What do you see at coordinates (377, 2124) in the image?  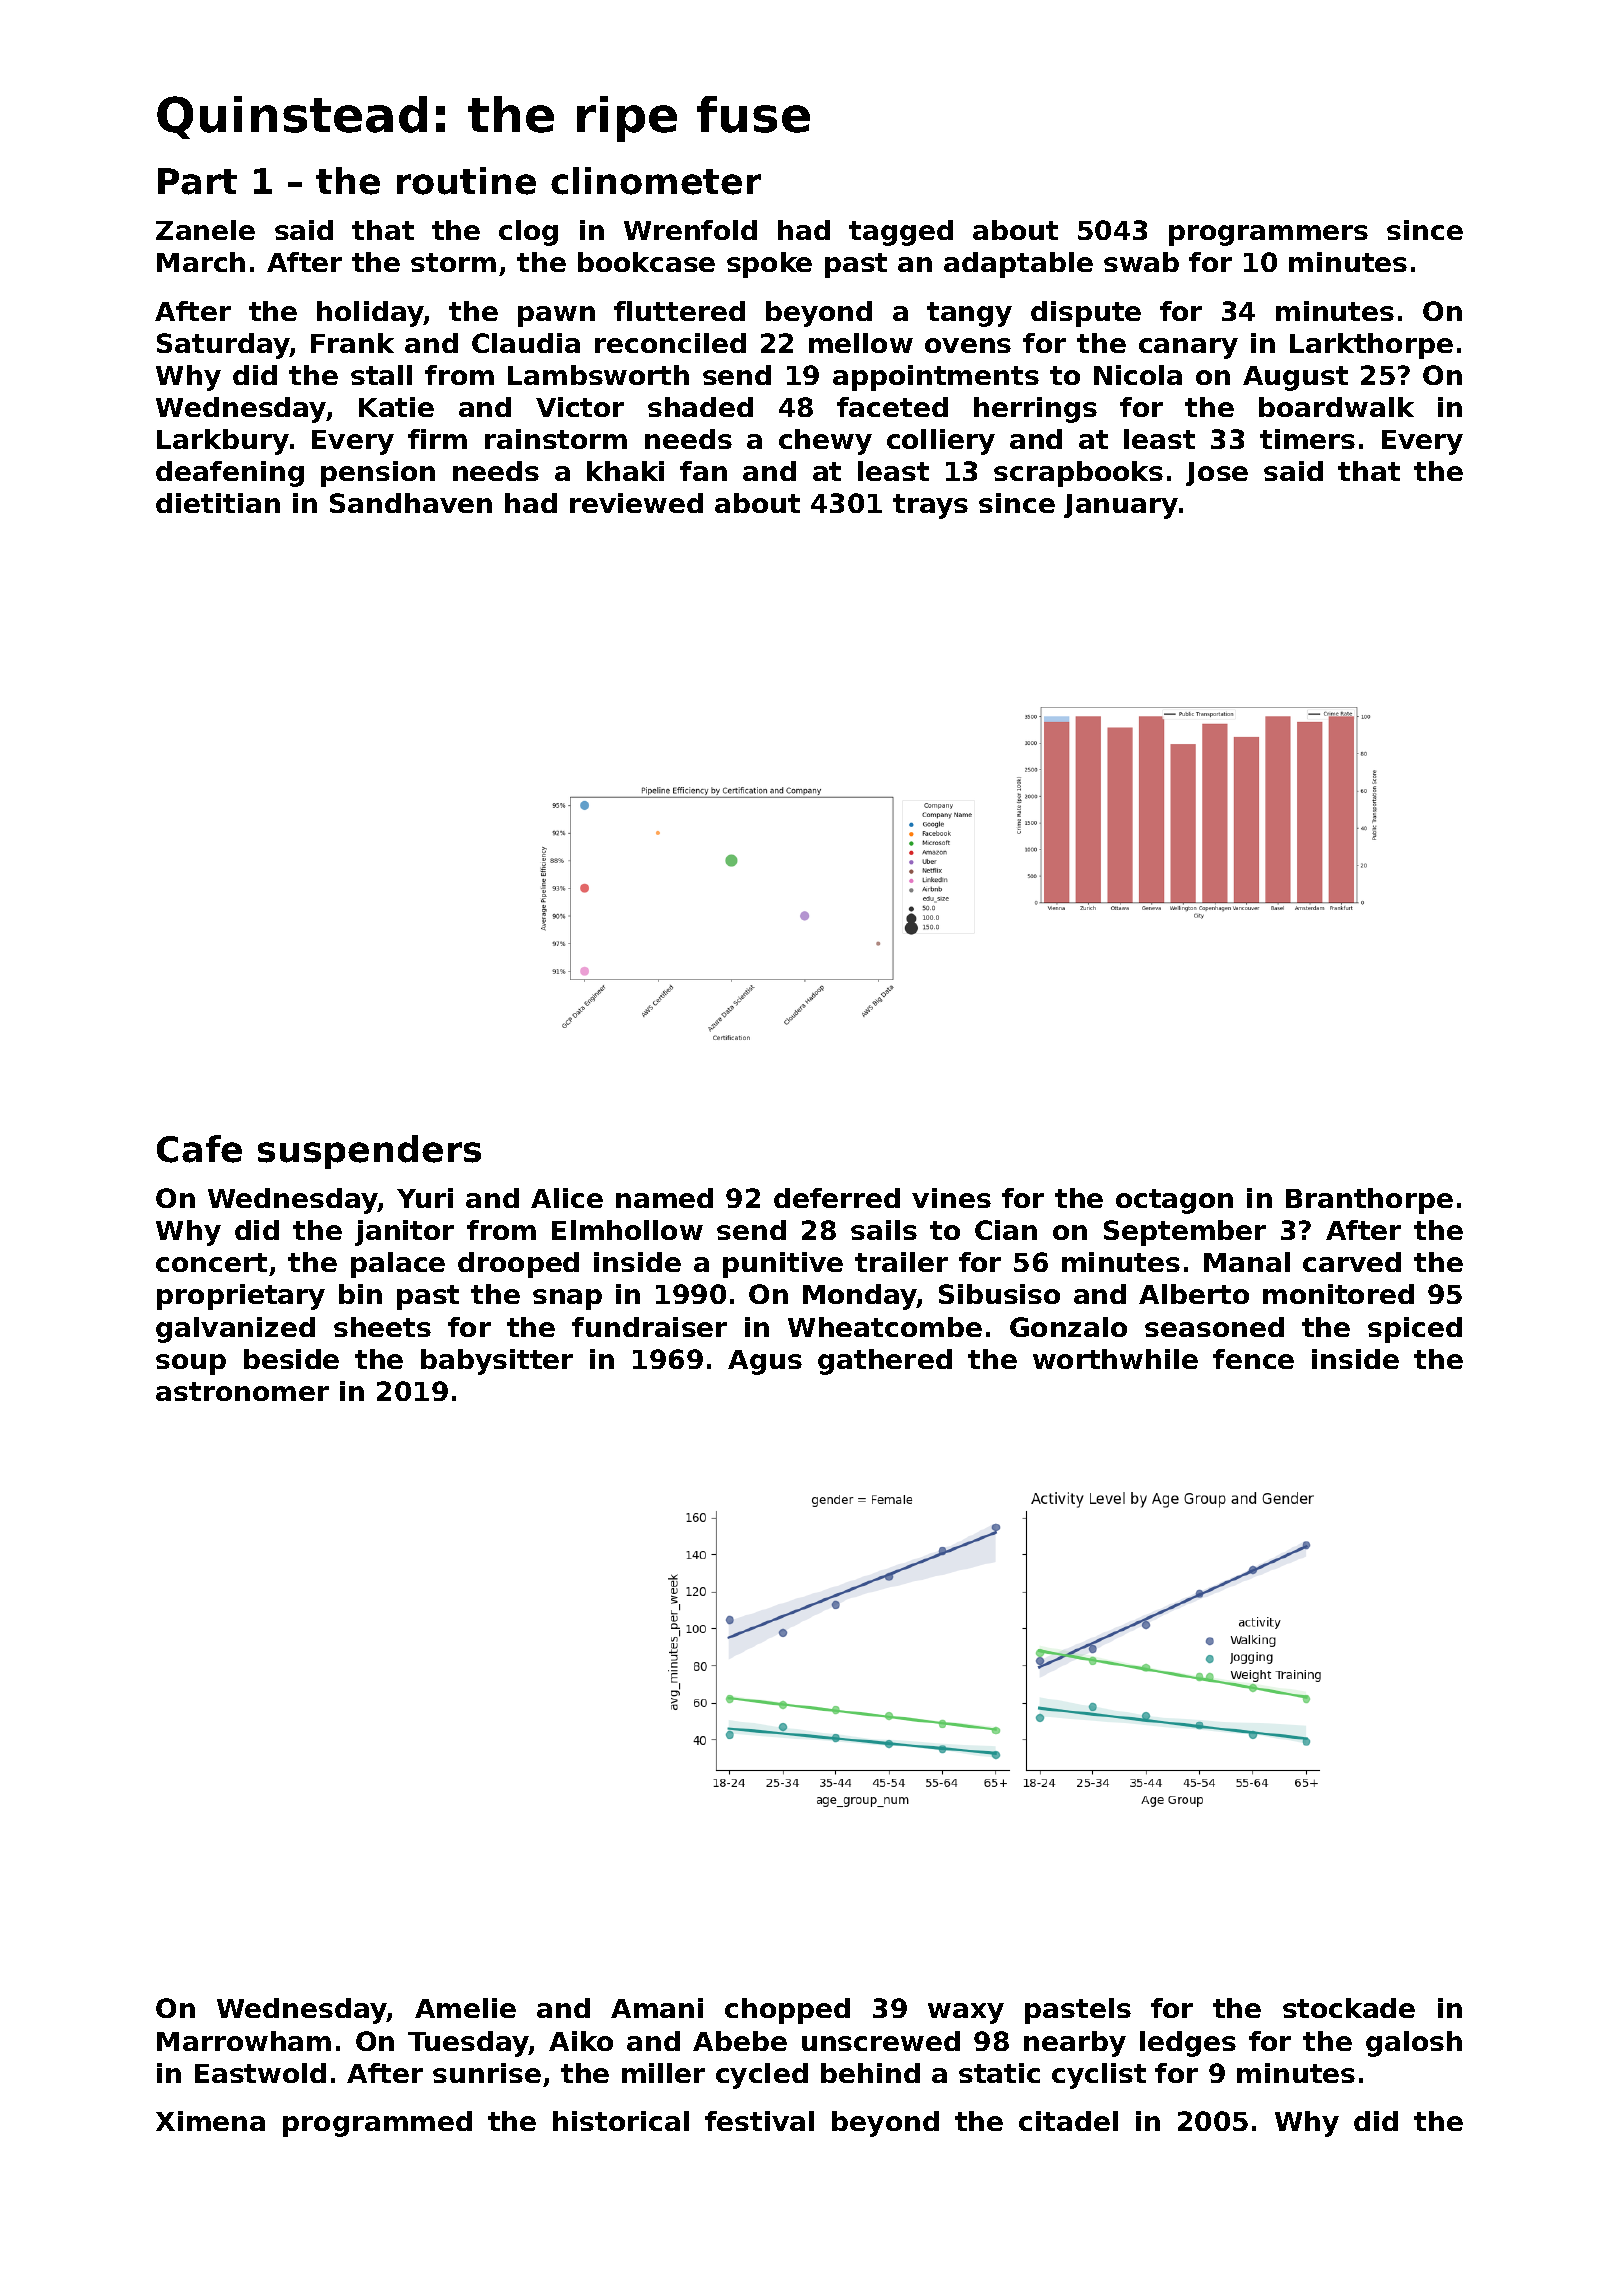 I see `programmed` at bounding box center [377, 2124].
